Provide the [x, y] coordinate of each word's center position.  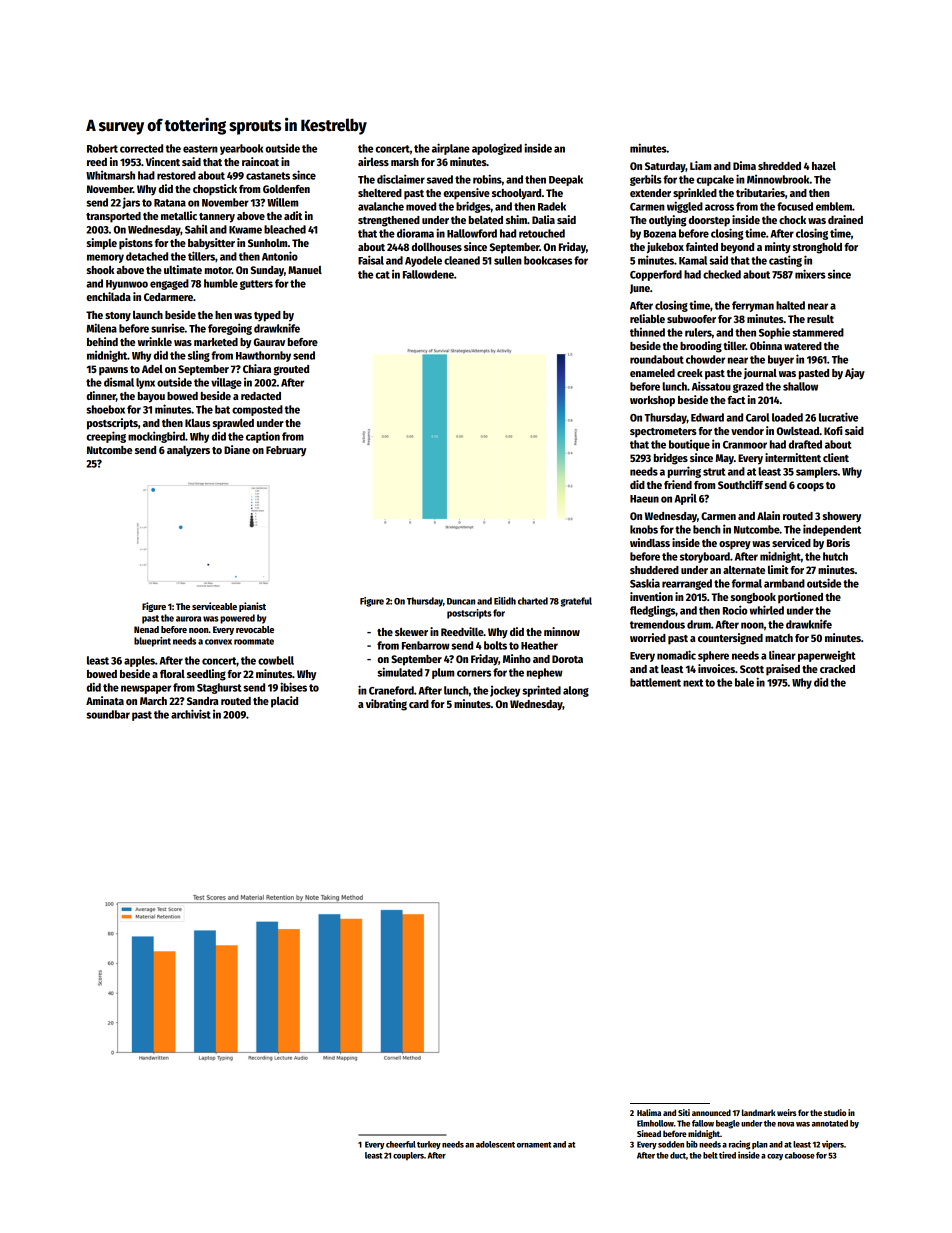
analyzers [188, 451]
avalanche [381, 206]
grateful [576, 602]
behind [102, 341]
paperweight [826, 656]
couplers [408, 1156]
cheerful [401, 1144]
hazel [824, 166]
